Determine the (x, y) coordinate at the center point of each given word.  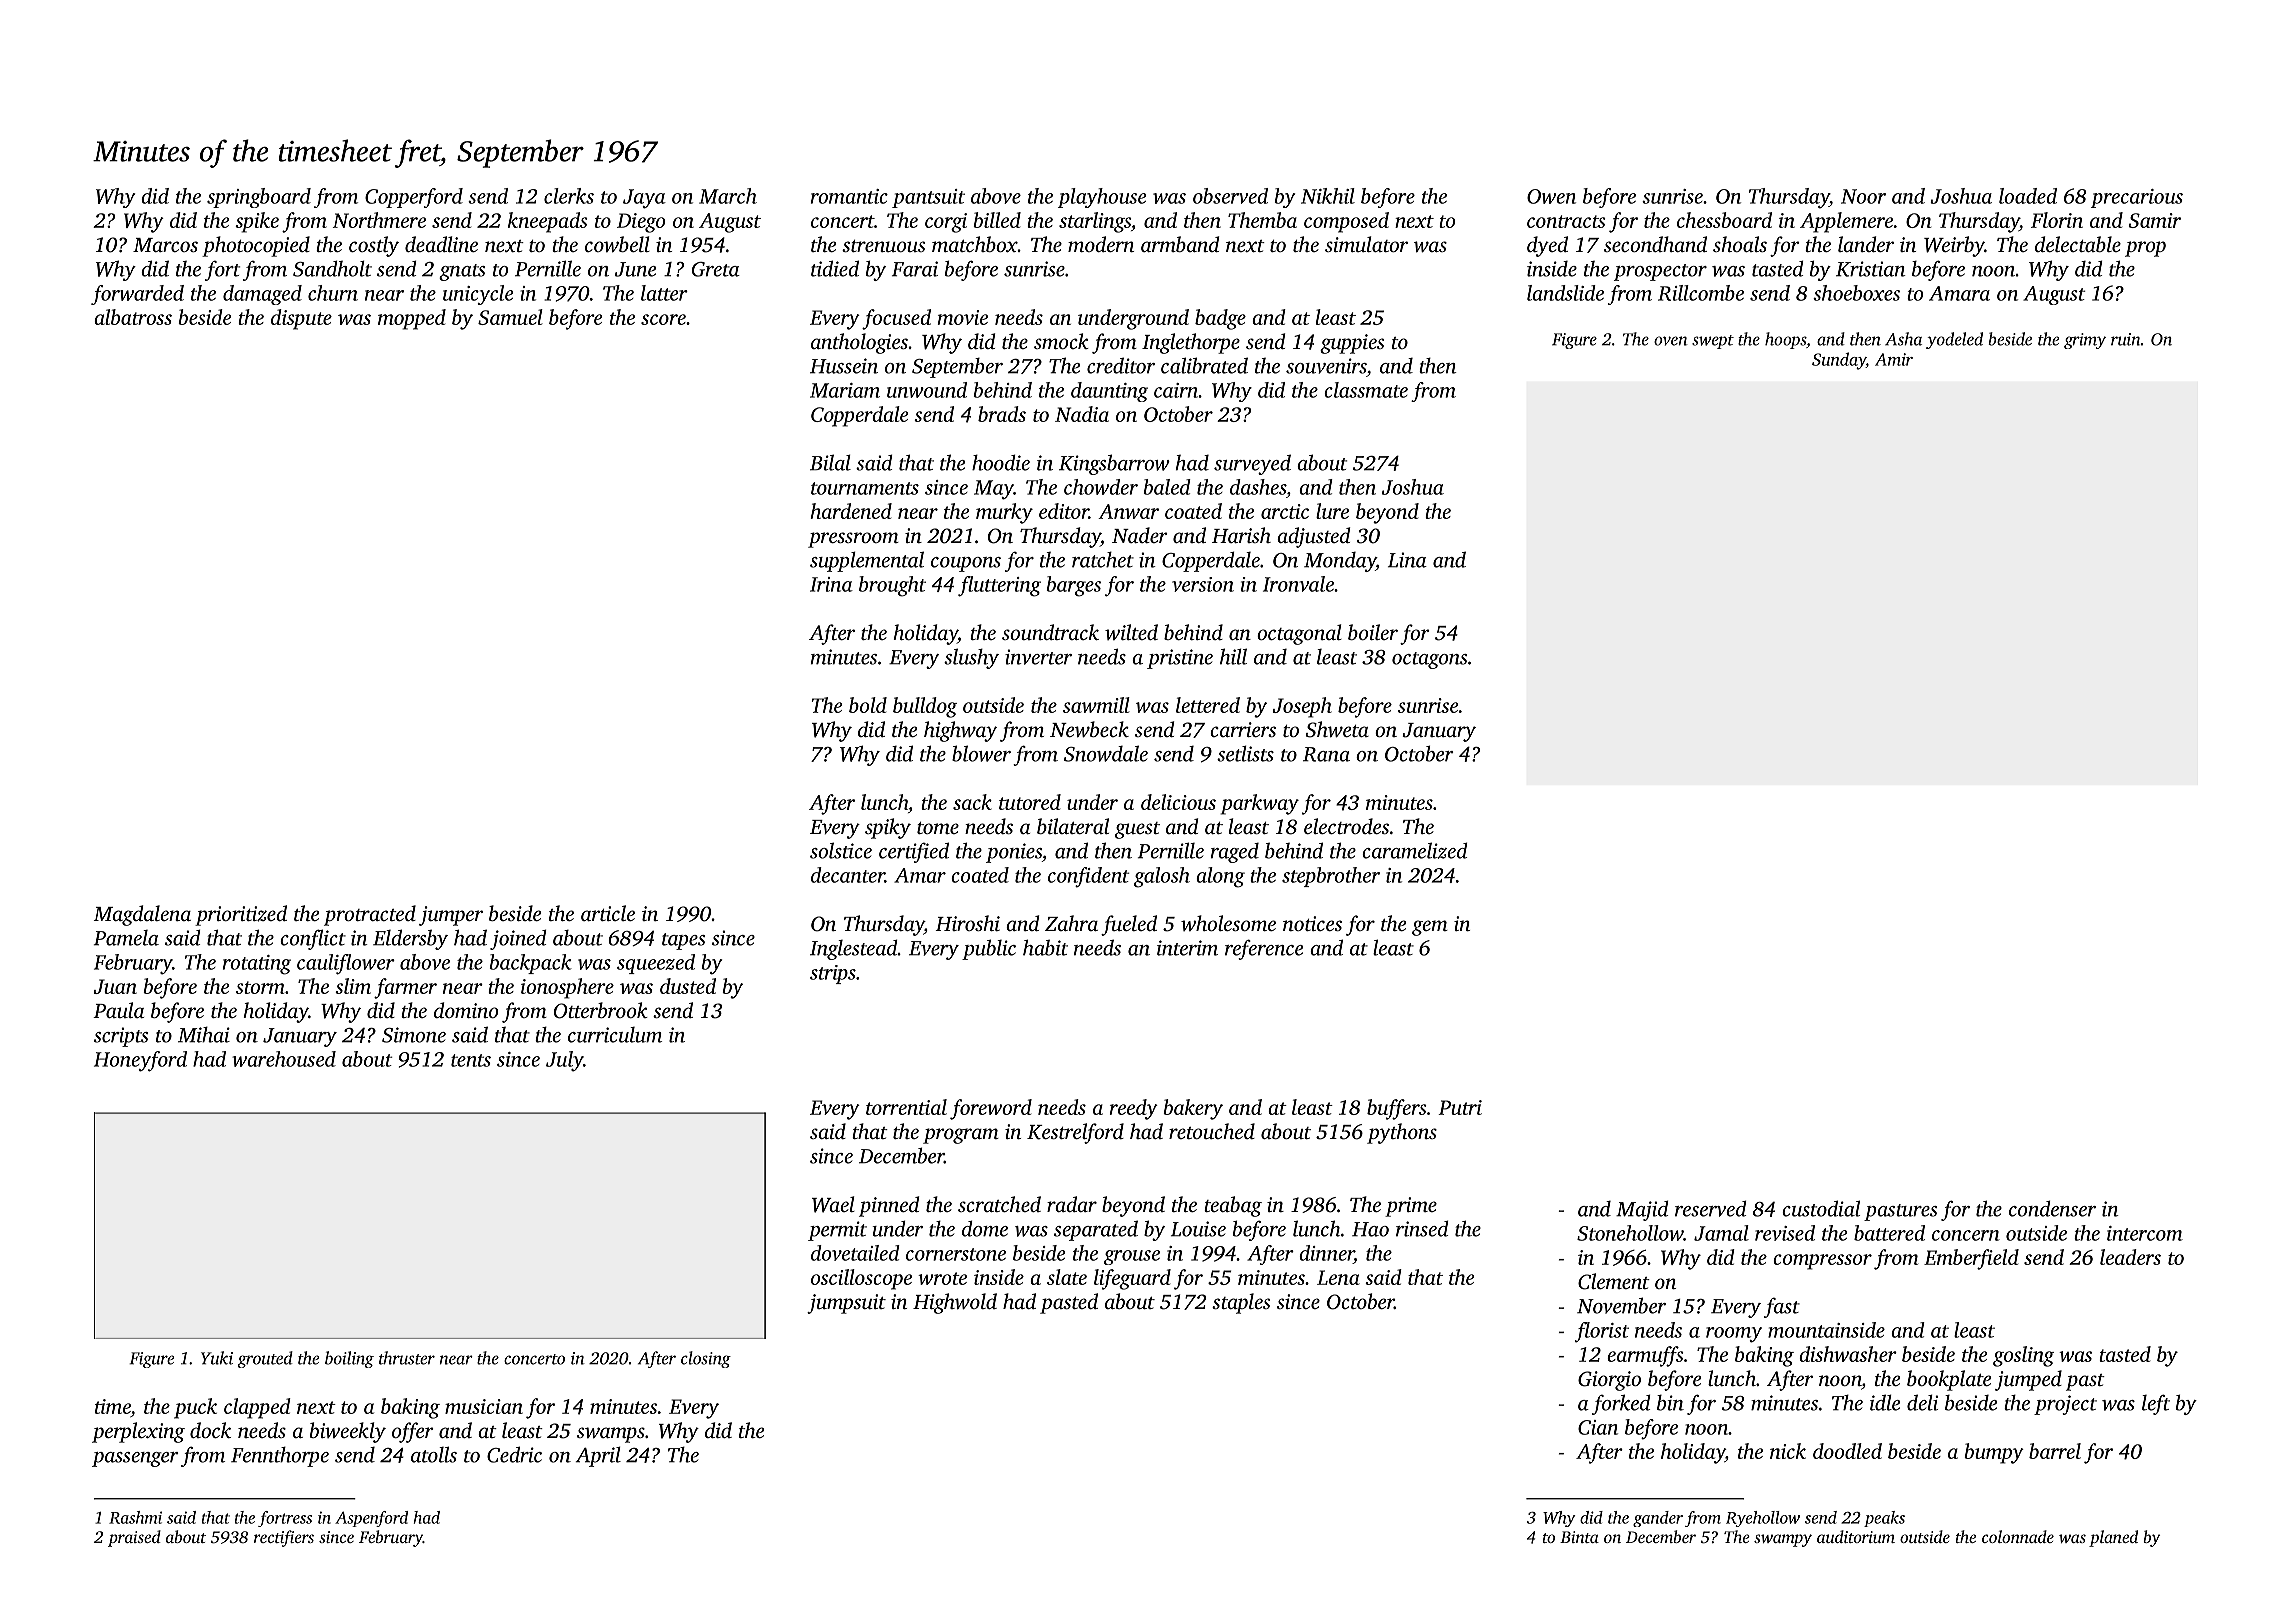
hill (1233, 656)
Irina (831, 584)
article (608, 913)
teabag (1233, 1206)
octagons (1429, 660)
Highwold (955, 1303)
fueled (1129, 925)
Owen (1551, 196)
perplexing (138, 1432)
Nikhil (1328, 196)
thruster (407, 1358)
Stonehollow (1630, 1233)
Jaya (644, 199)
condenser (2052, 1208)
